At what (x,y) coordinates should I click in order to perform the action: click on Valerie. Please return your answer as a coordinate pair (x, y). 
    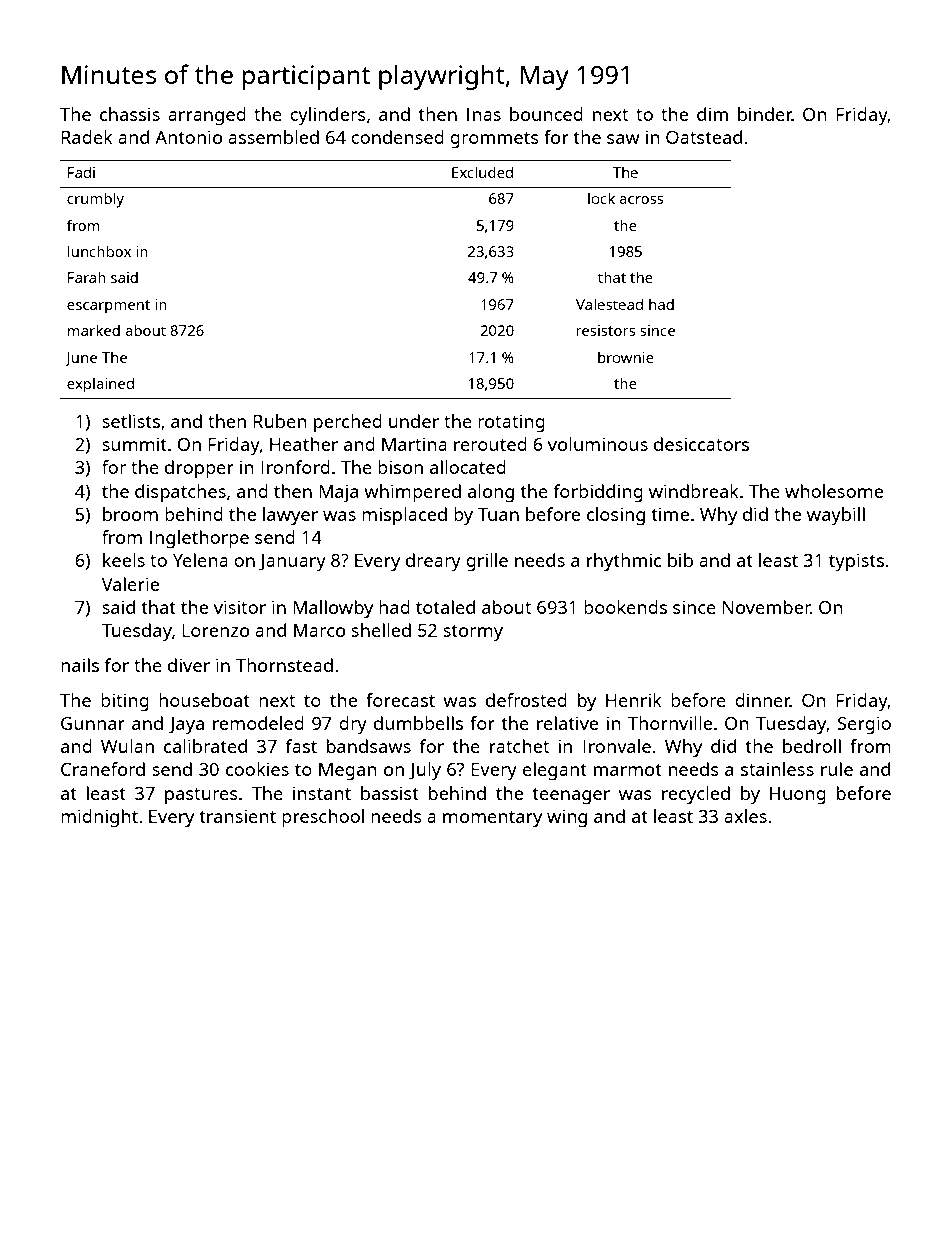
    Looking at the image, I should click on (130, 584).
